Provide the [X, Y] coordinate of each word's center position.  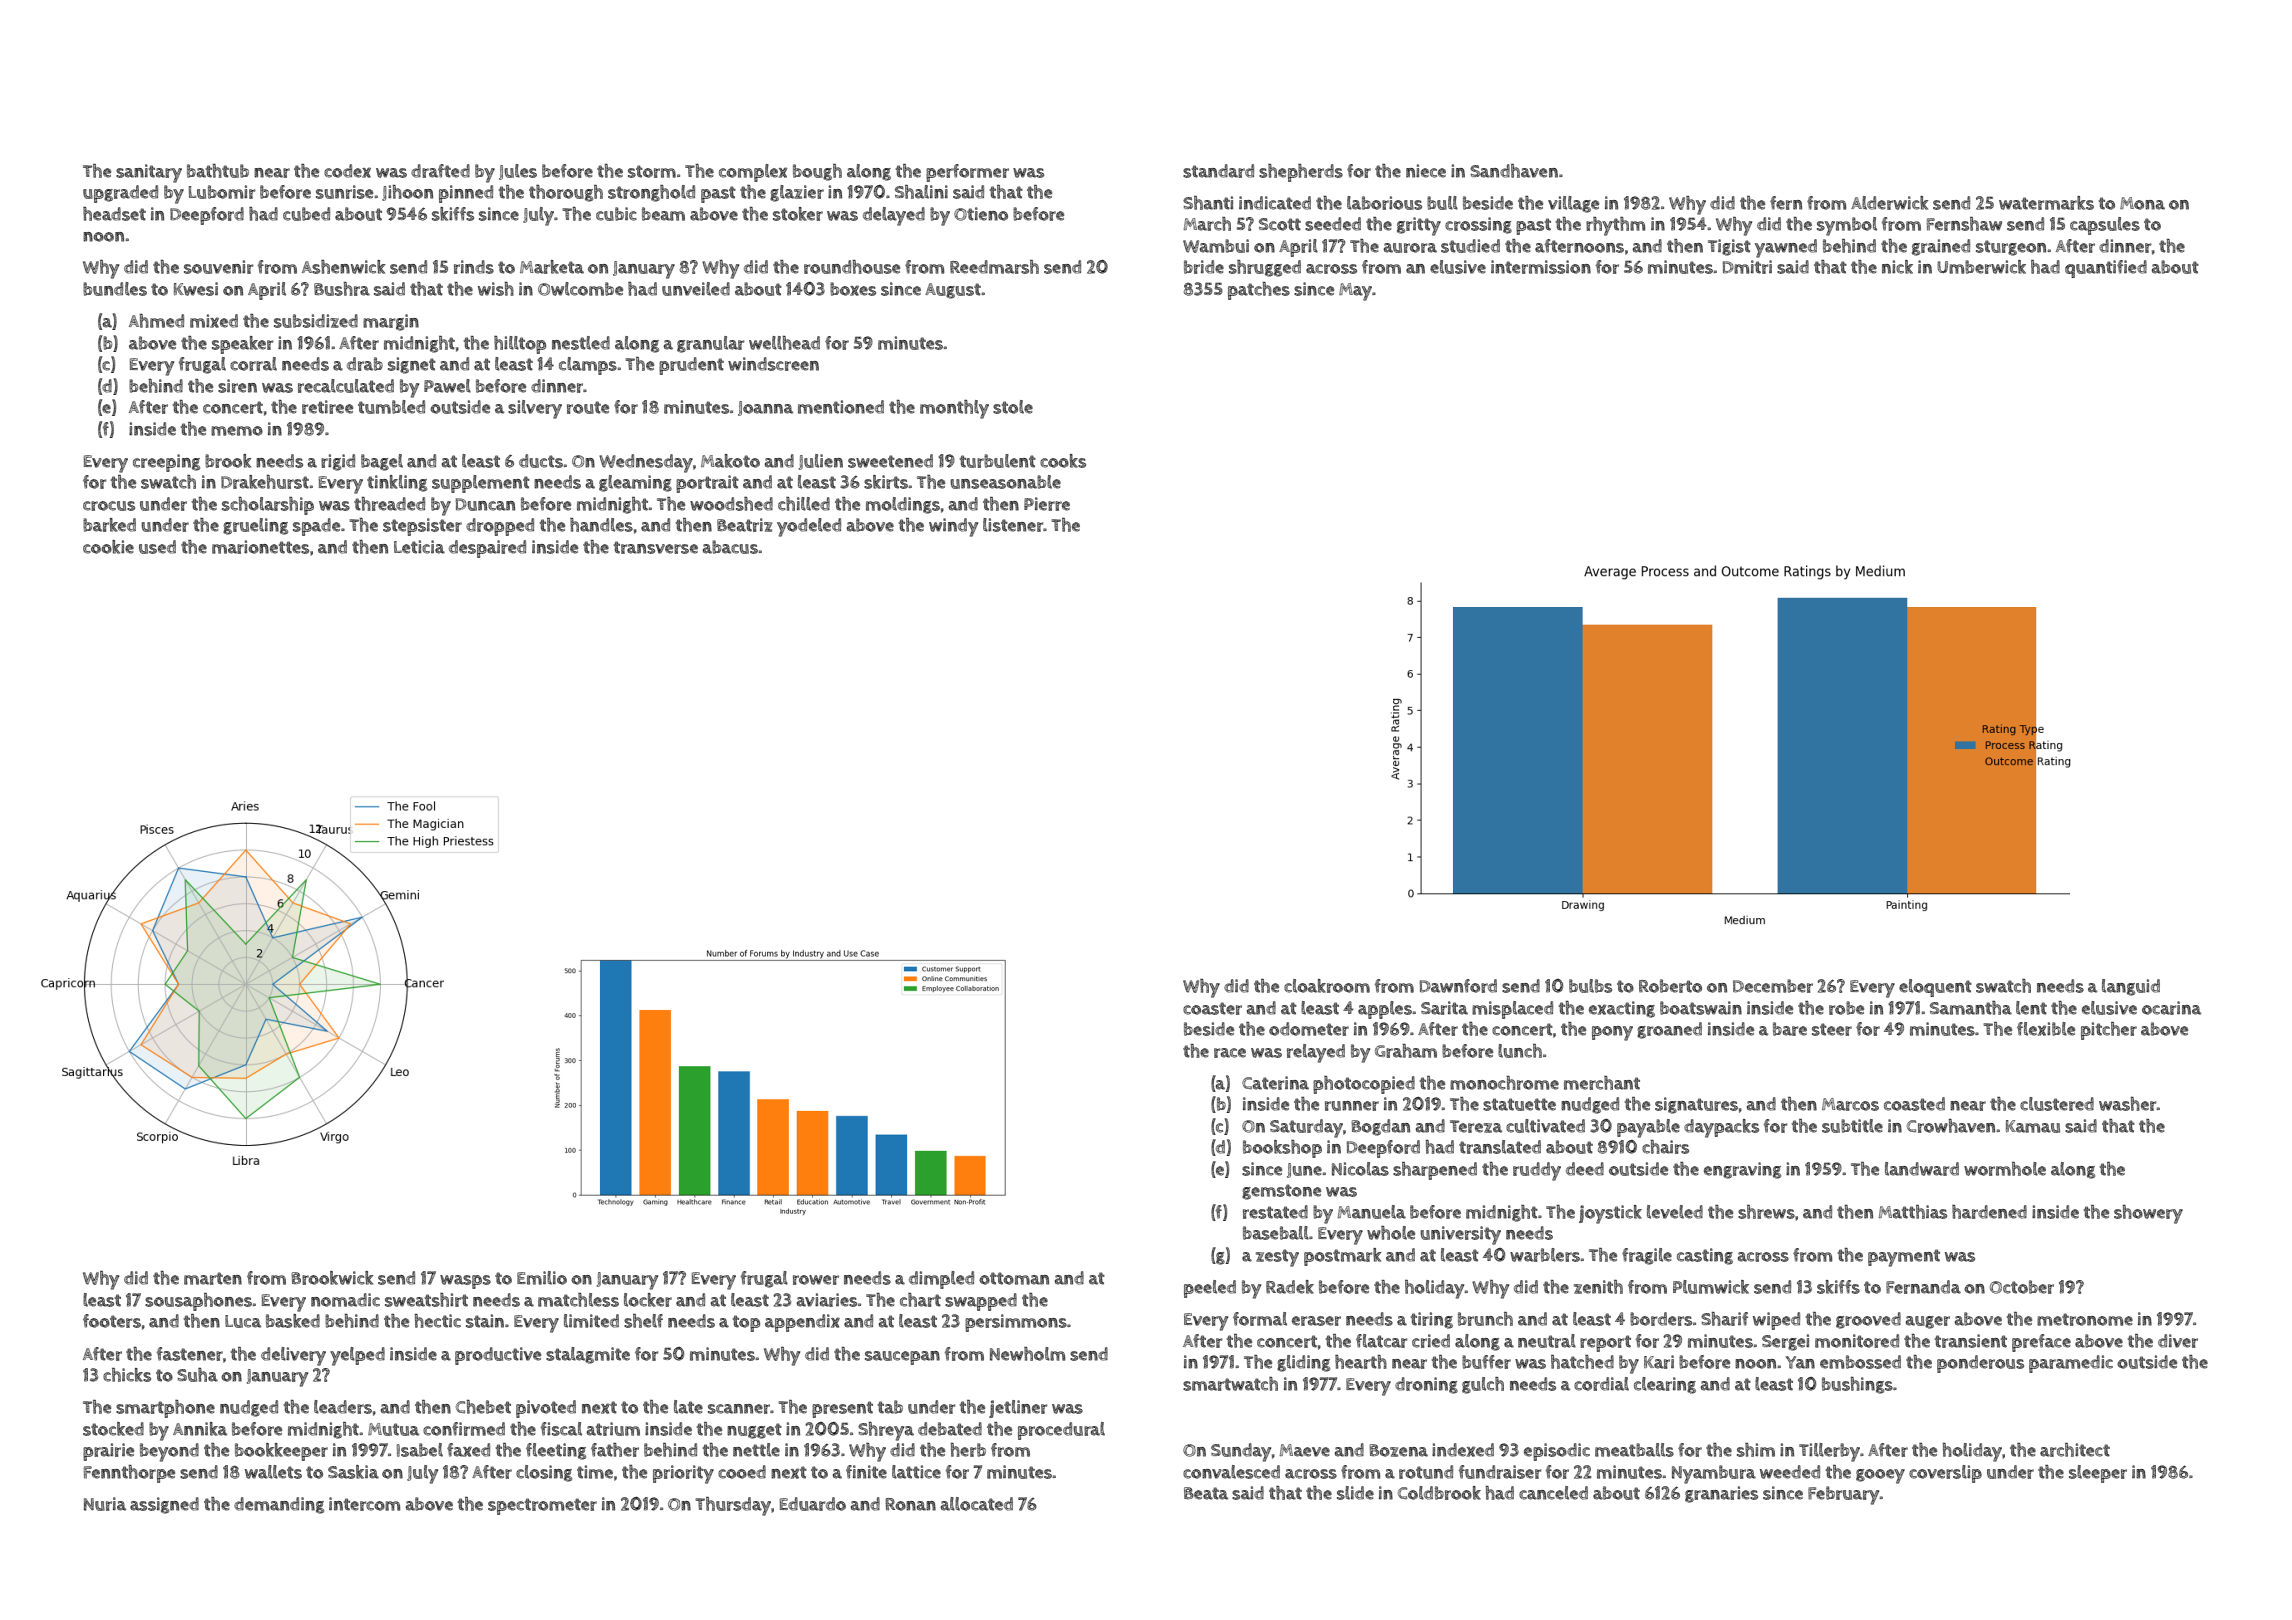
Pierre [1047, 504]
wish [496, 289]
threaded [389, 504]
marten [213, 1278]
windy [953, 527]
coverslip [1945, 1474]
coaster [1212, 1008]
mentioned [841, 407]
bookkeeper [281, 1452]
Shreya [886, 1431]
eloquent [1935, 988]
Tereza [1476, 1126]
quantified [2106, 269]
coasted [1914, 1104]
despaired [487, 549]
